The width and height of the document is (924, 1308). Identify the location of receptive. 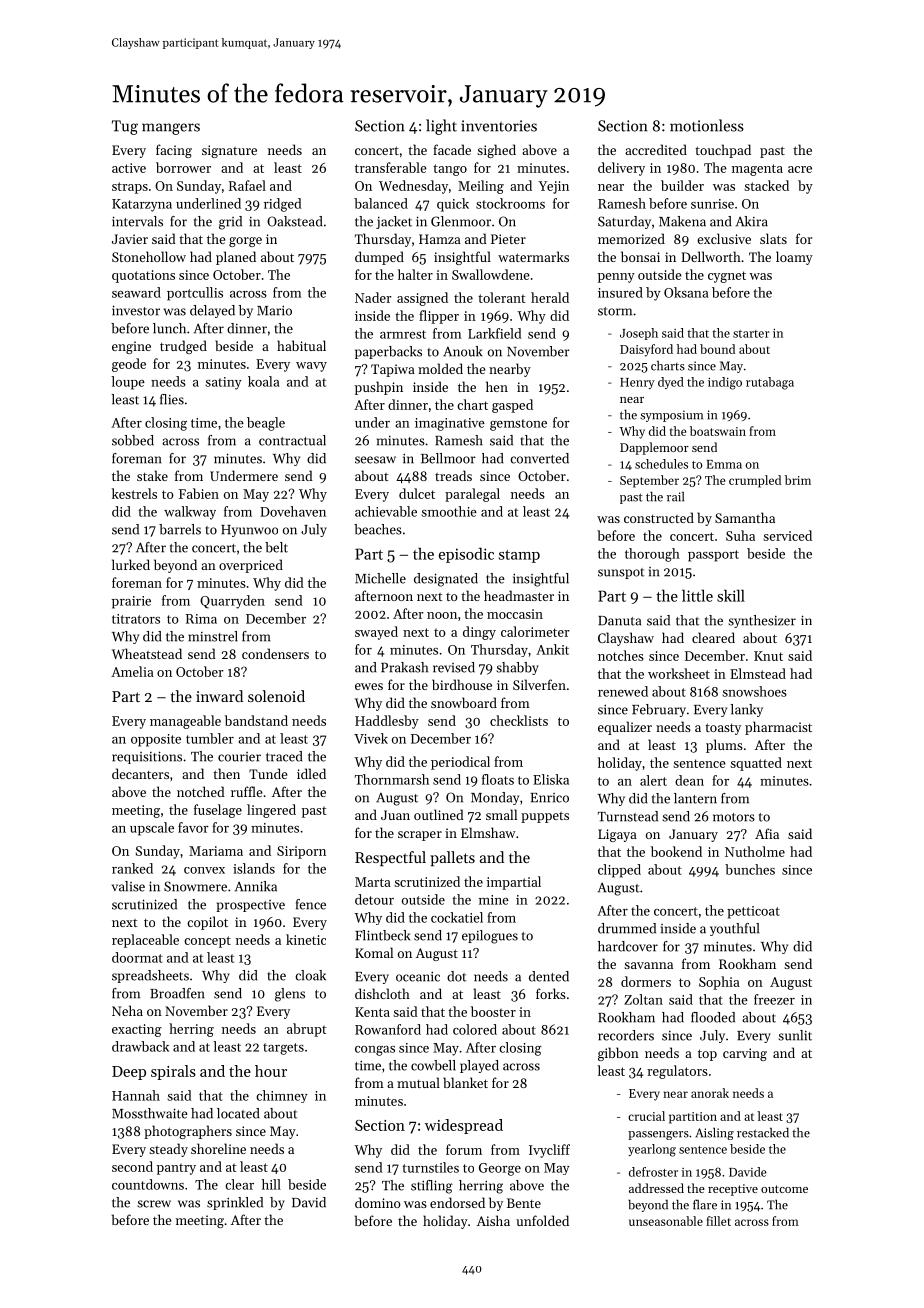
(733, 1190).
